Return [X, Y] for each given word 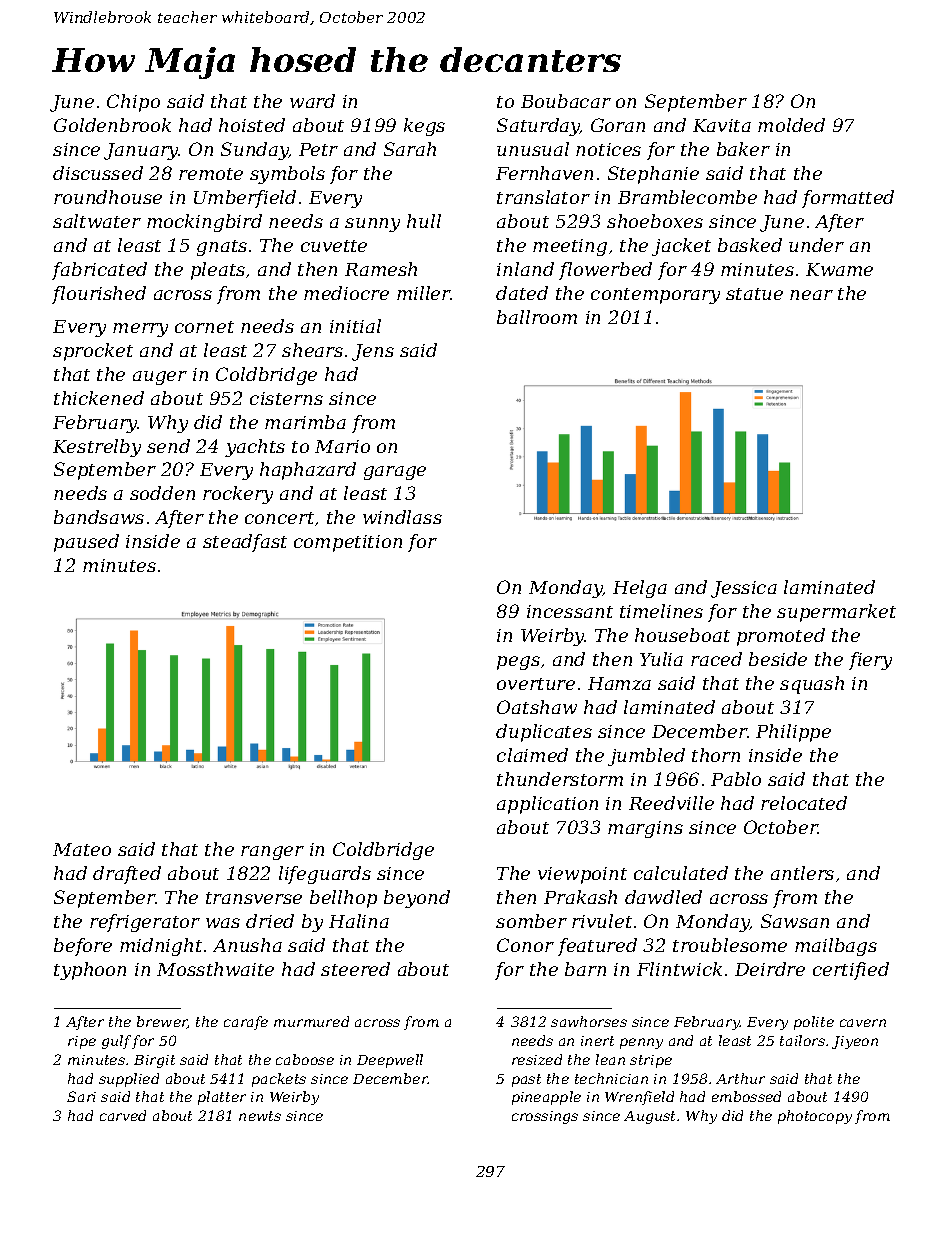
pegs [518, 663]
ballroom [537, 317]
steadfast [245, 543]
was [223, 923]
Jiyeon [855, 1042]
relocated [804, 803]
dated [522, 293]
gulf [116, 1042]
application [547, 805]
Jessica [744, 589]
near [811, 295]
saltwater [97, 221]
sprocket [93, 352]
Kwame [839, 269]
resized [537, 1059]
